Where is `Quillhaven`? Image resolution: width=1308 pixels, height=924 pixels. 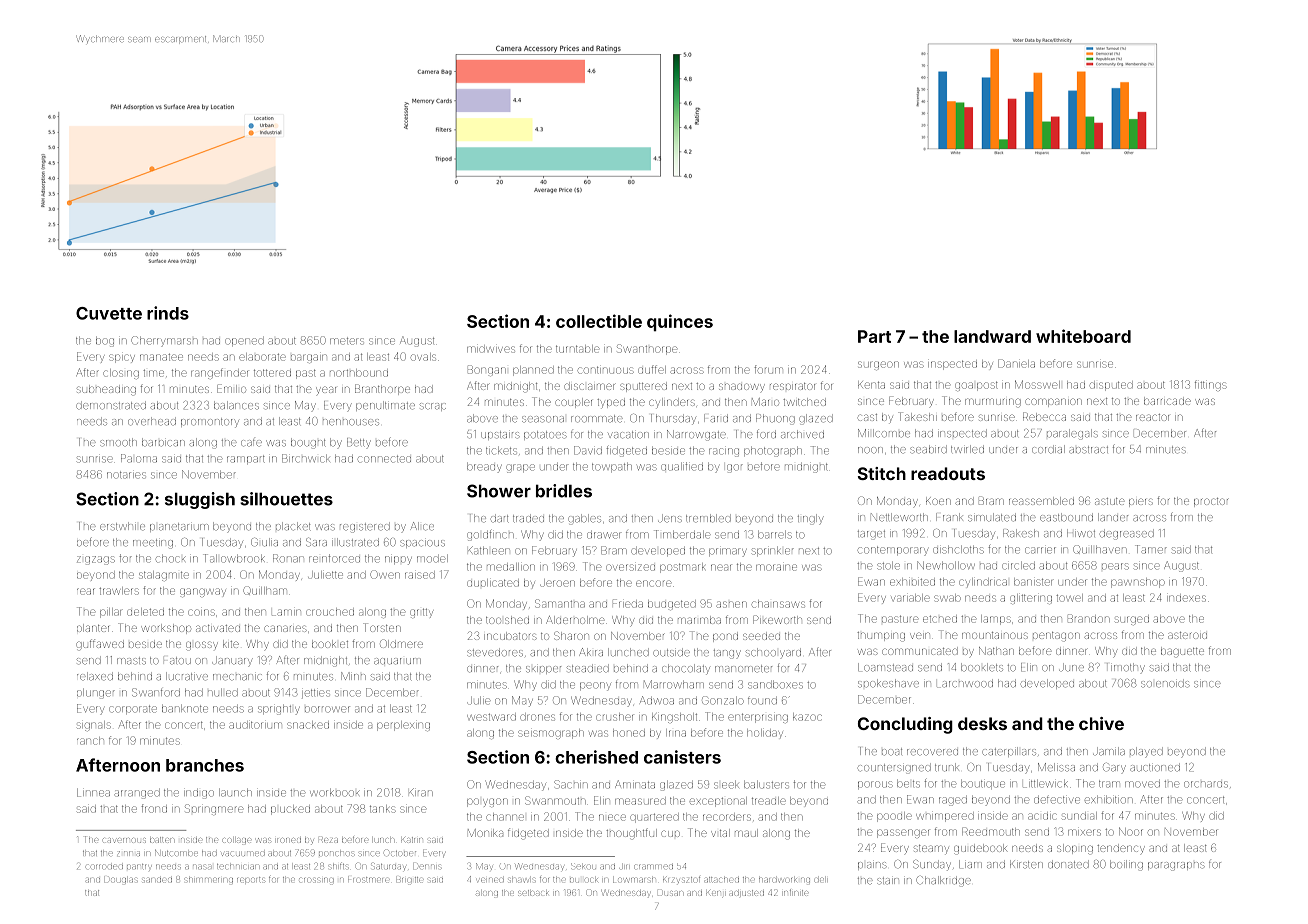 Quillhaven is located at coordinates (1100, 549).
